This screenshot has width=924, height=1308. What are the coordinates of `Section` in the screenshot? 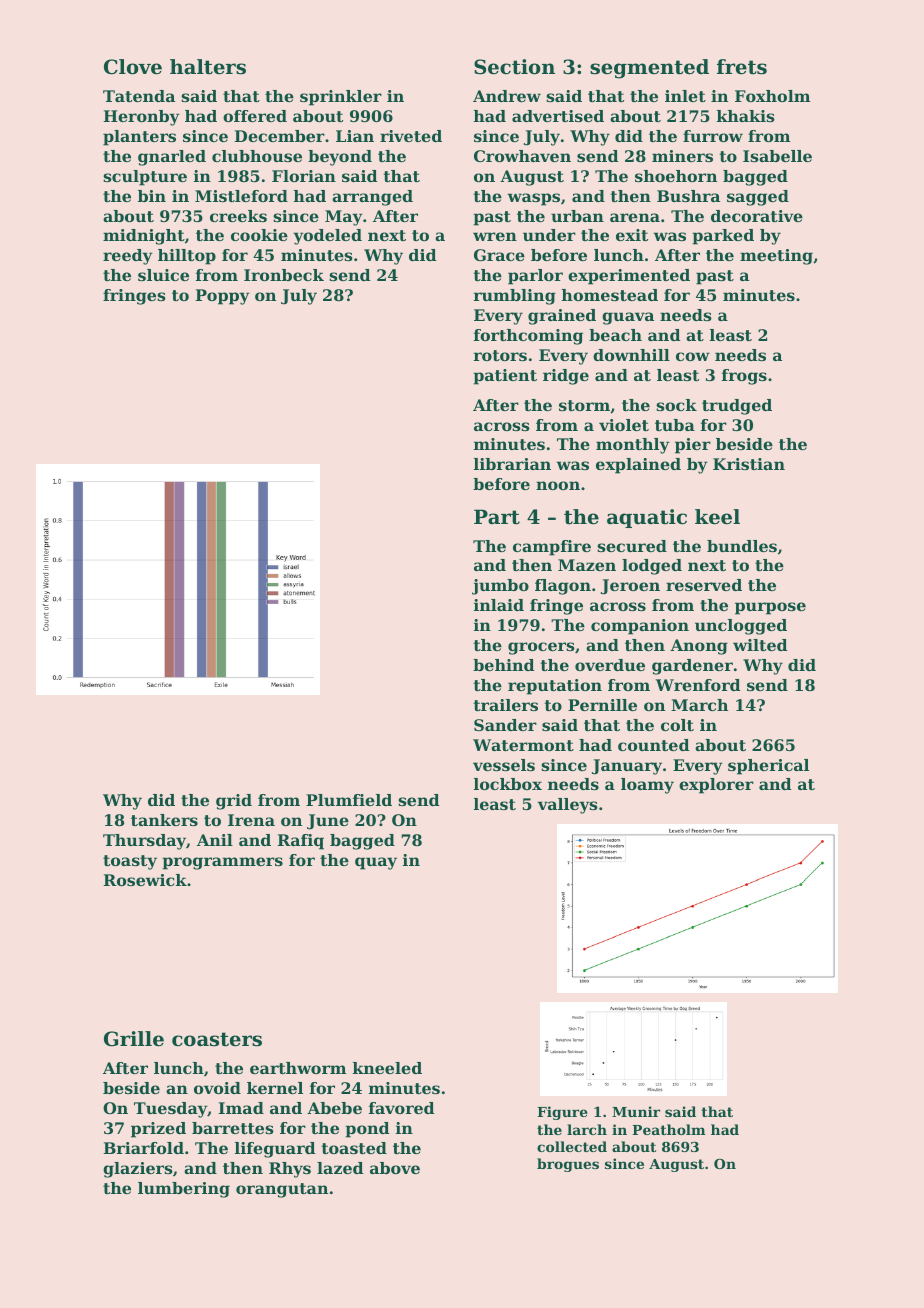 It's located at (514, 67).
